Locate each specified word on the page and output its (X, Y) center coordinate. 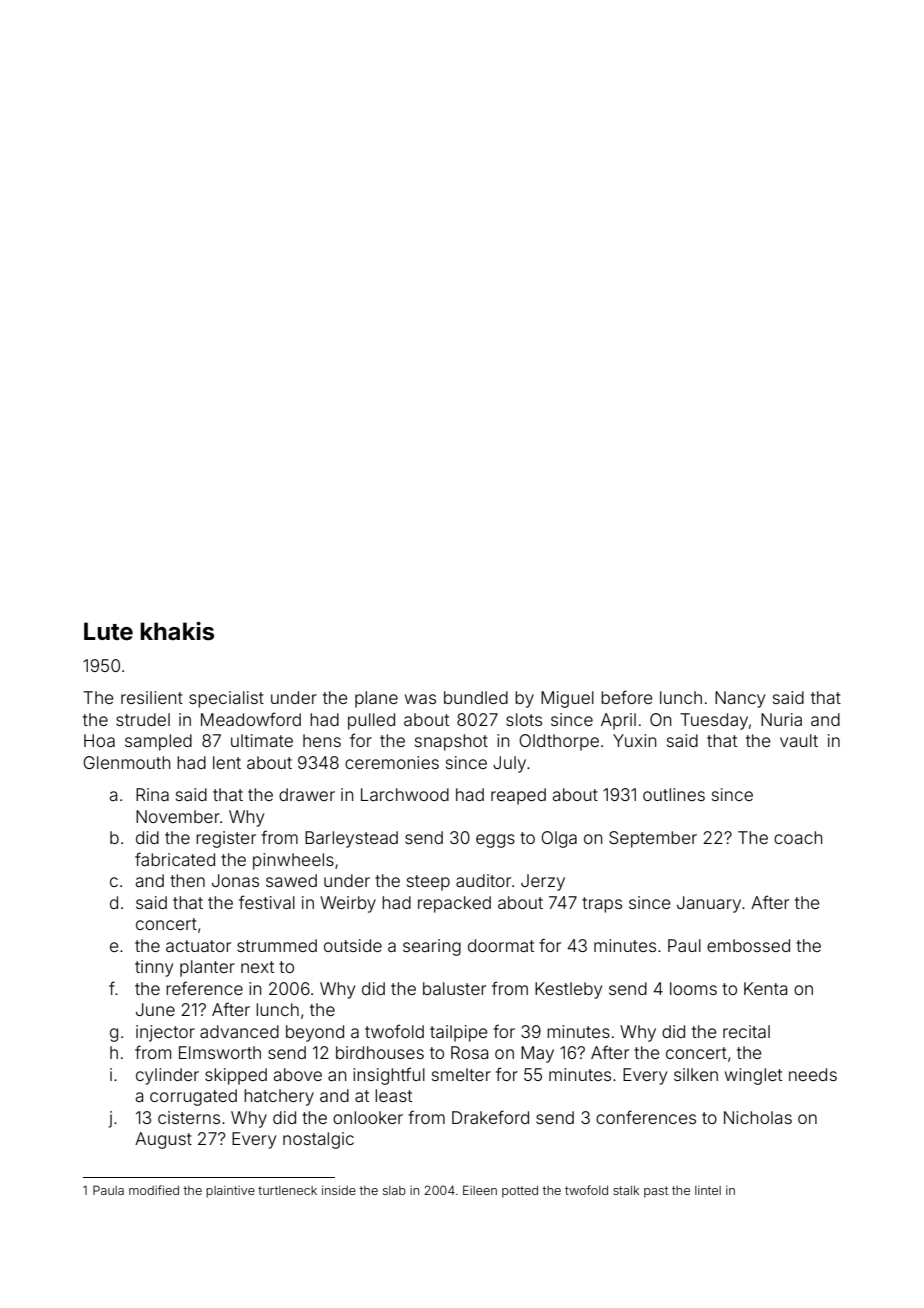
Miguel (567, 699)
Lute (108, 631)
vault (799, 740)
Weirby (348, 904)
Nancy (740, 699)
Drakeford (490, 1117)
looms (693, 988)
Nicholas (758, 1117)
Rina (152, 794)
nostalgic (318, 1140)
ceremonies (392, 762)
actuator (198, 946)
